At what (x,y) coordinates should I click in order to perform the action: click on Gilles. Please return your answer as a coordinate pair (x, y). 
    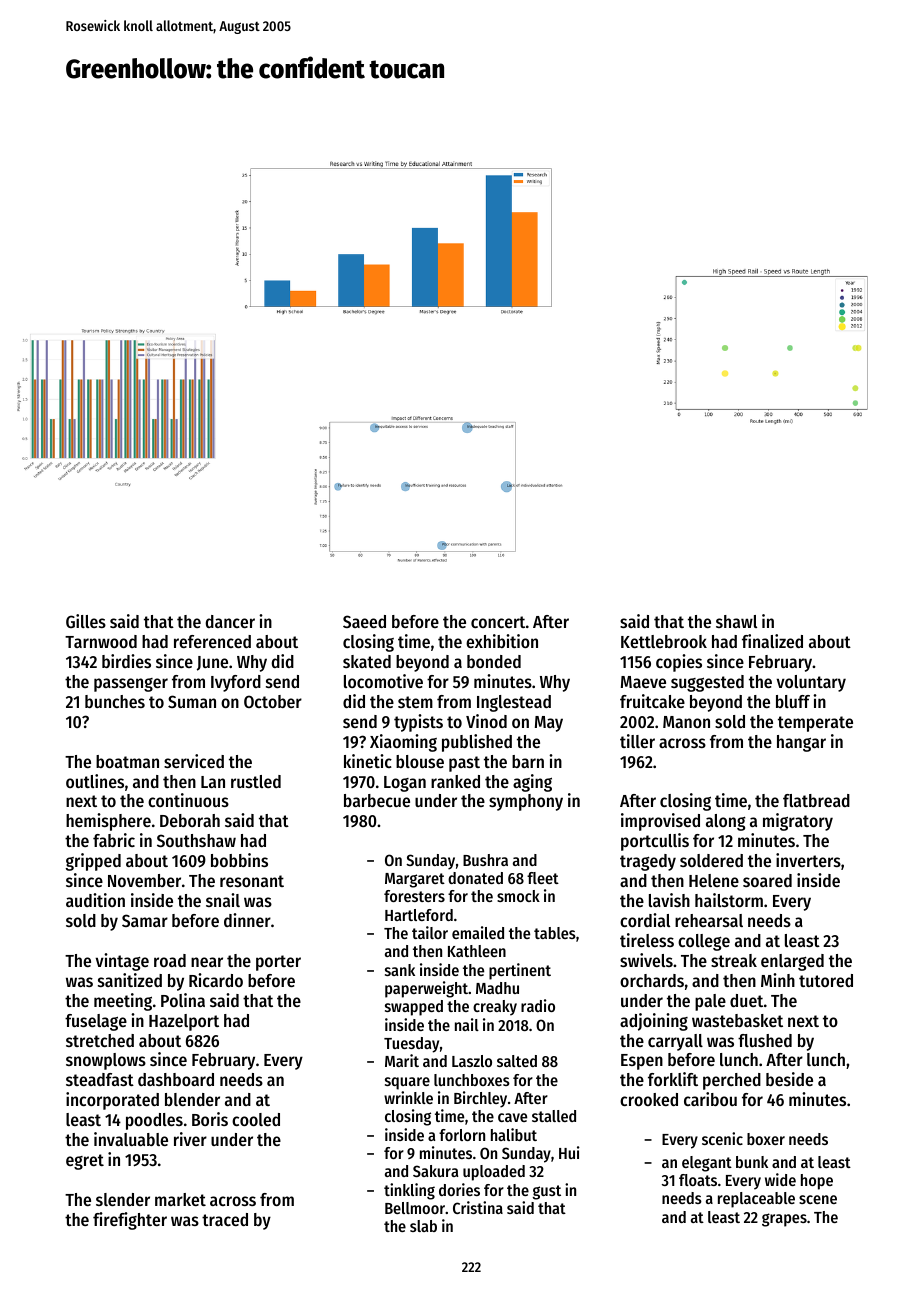
    Looking at the image, I should click on (86, 621).
